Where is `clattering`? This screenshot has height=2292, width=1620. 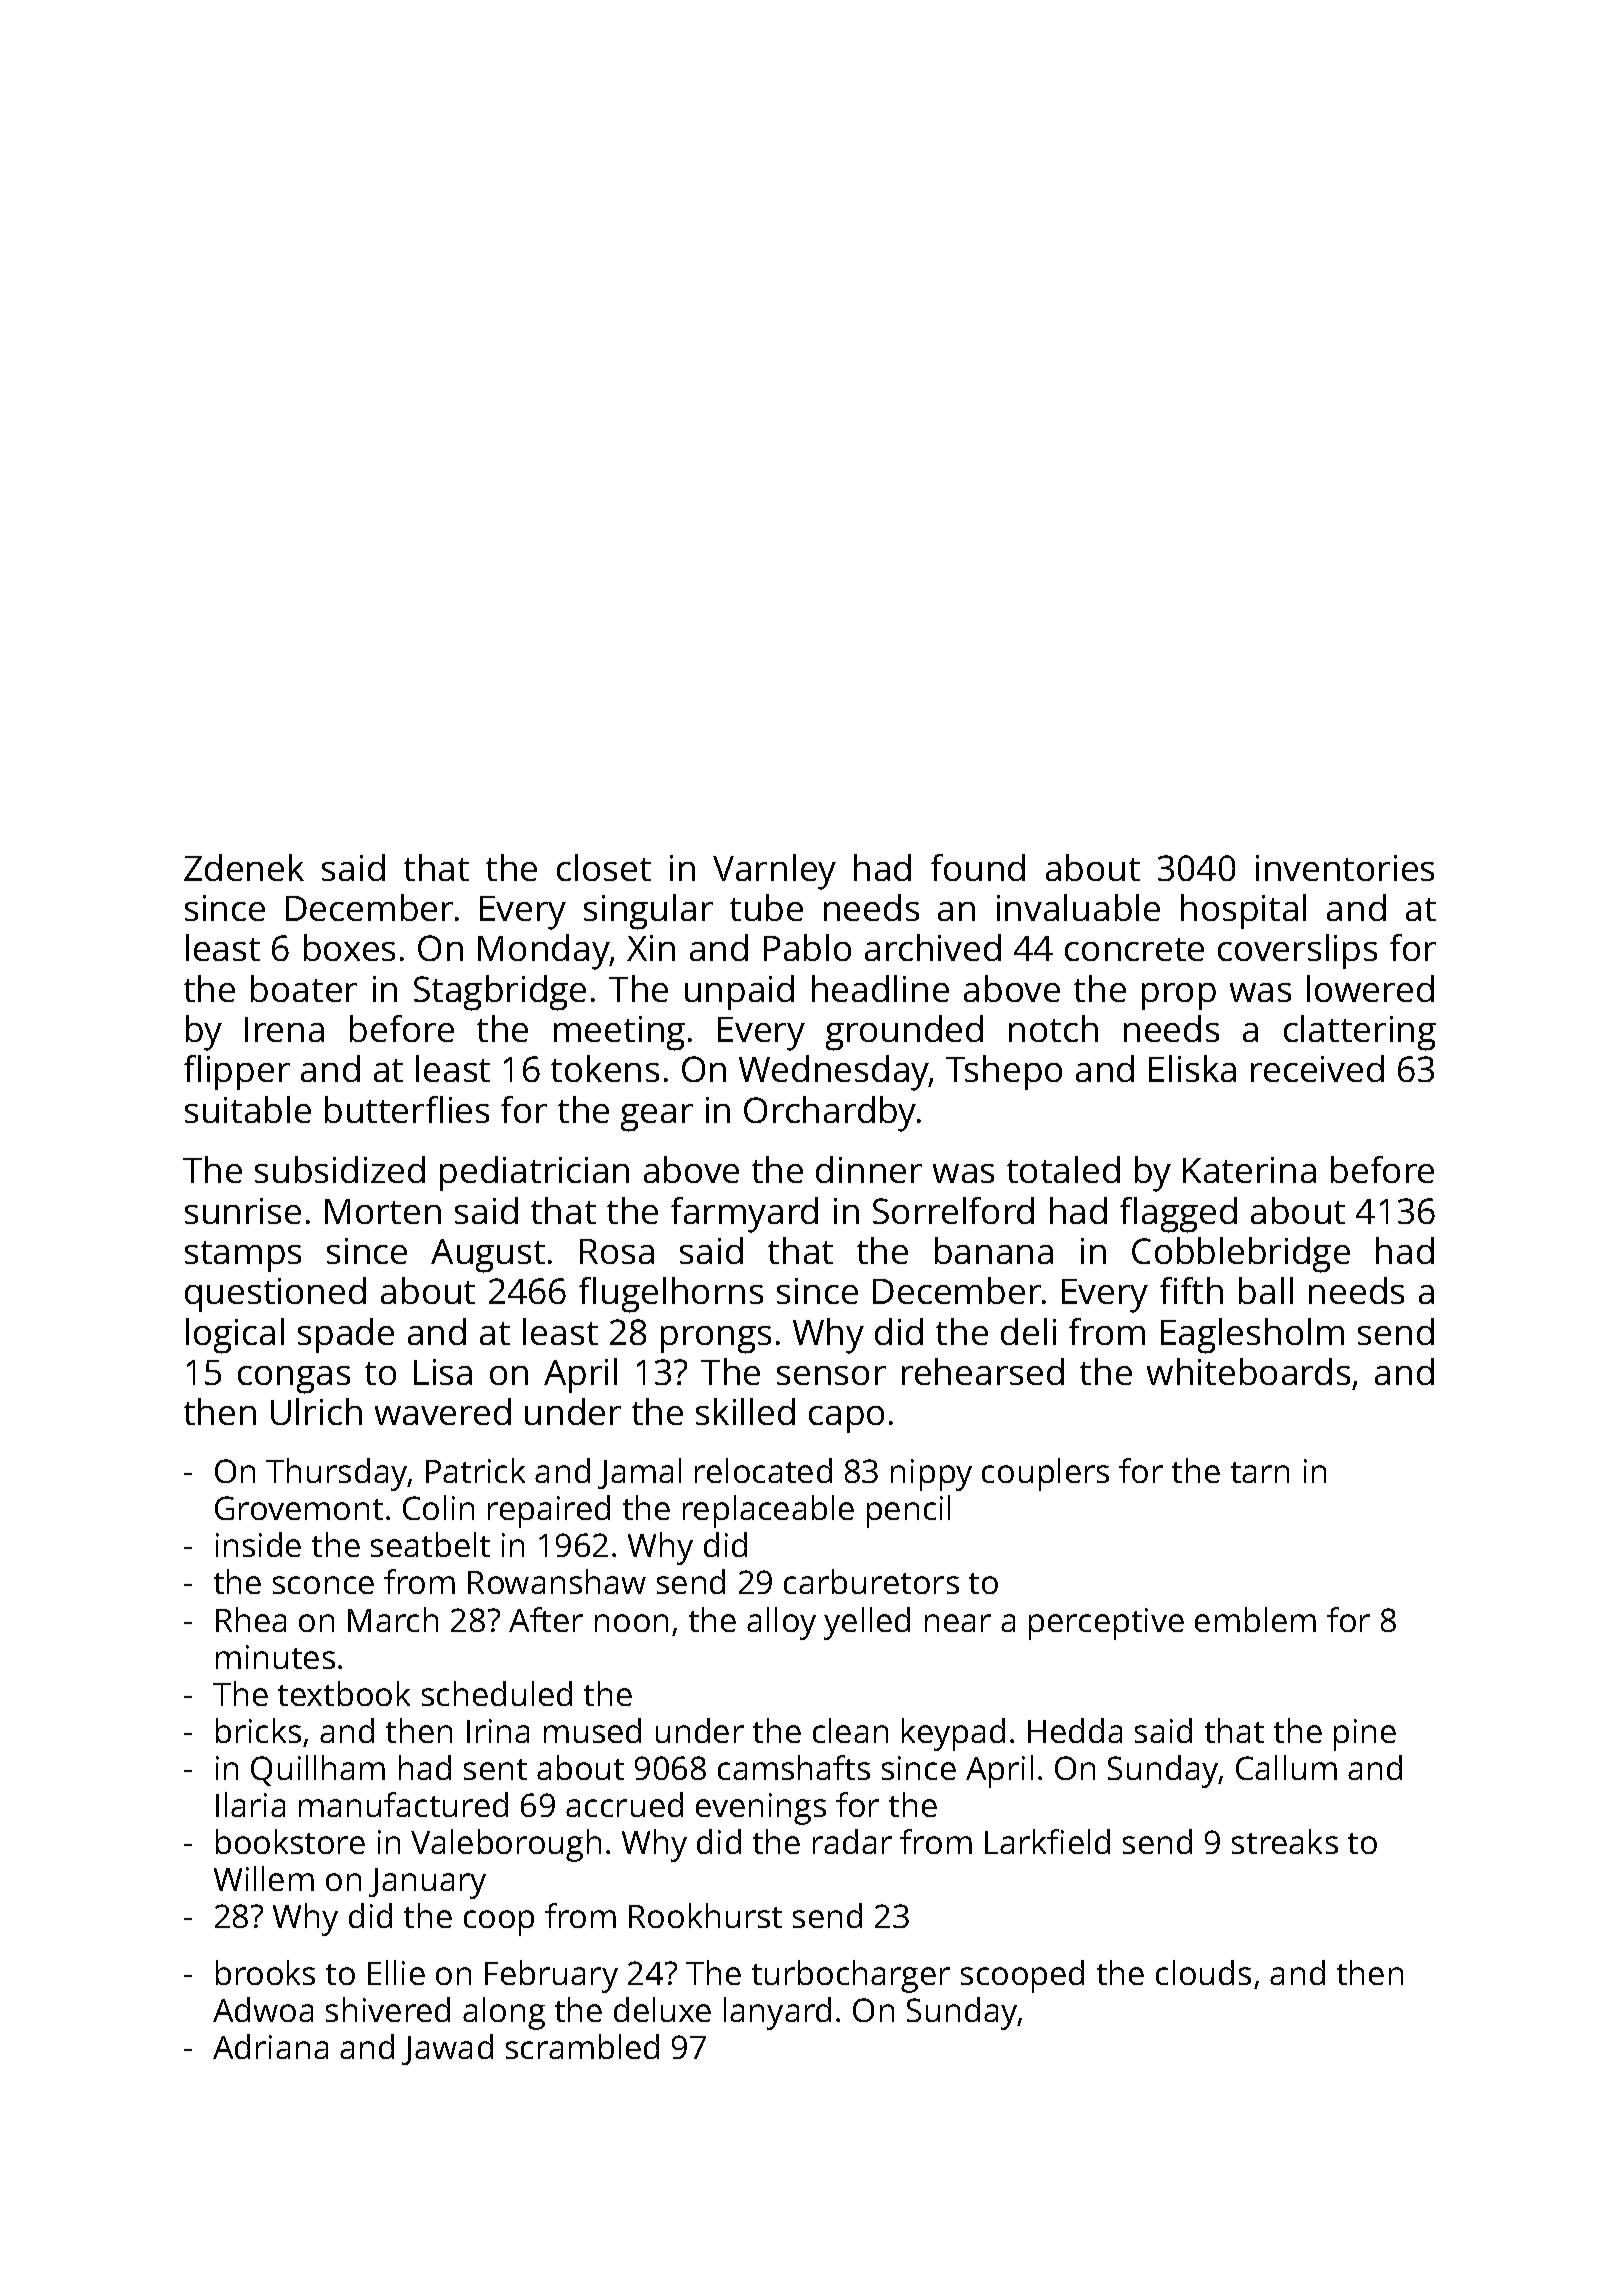 clattering is located at coordinates (1360, 1033).
